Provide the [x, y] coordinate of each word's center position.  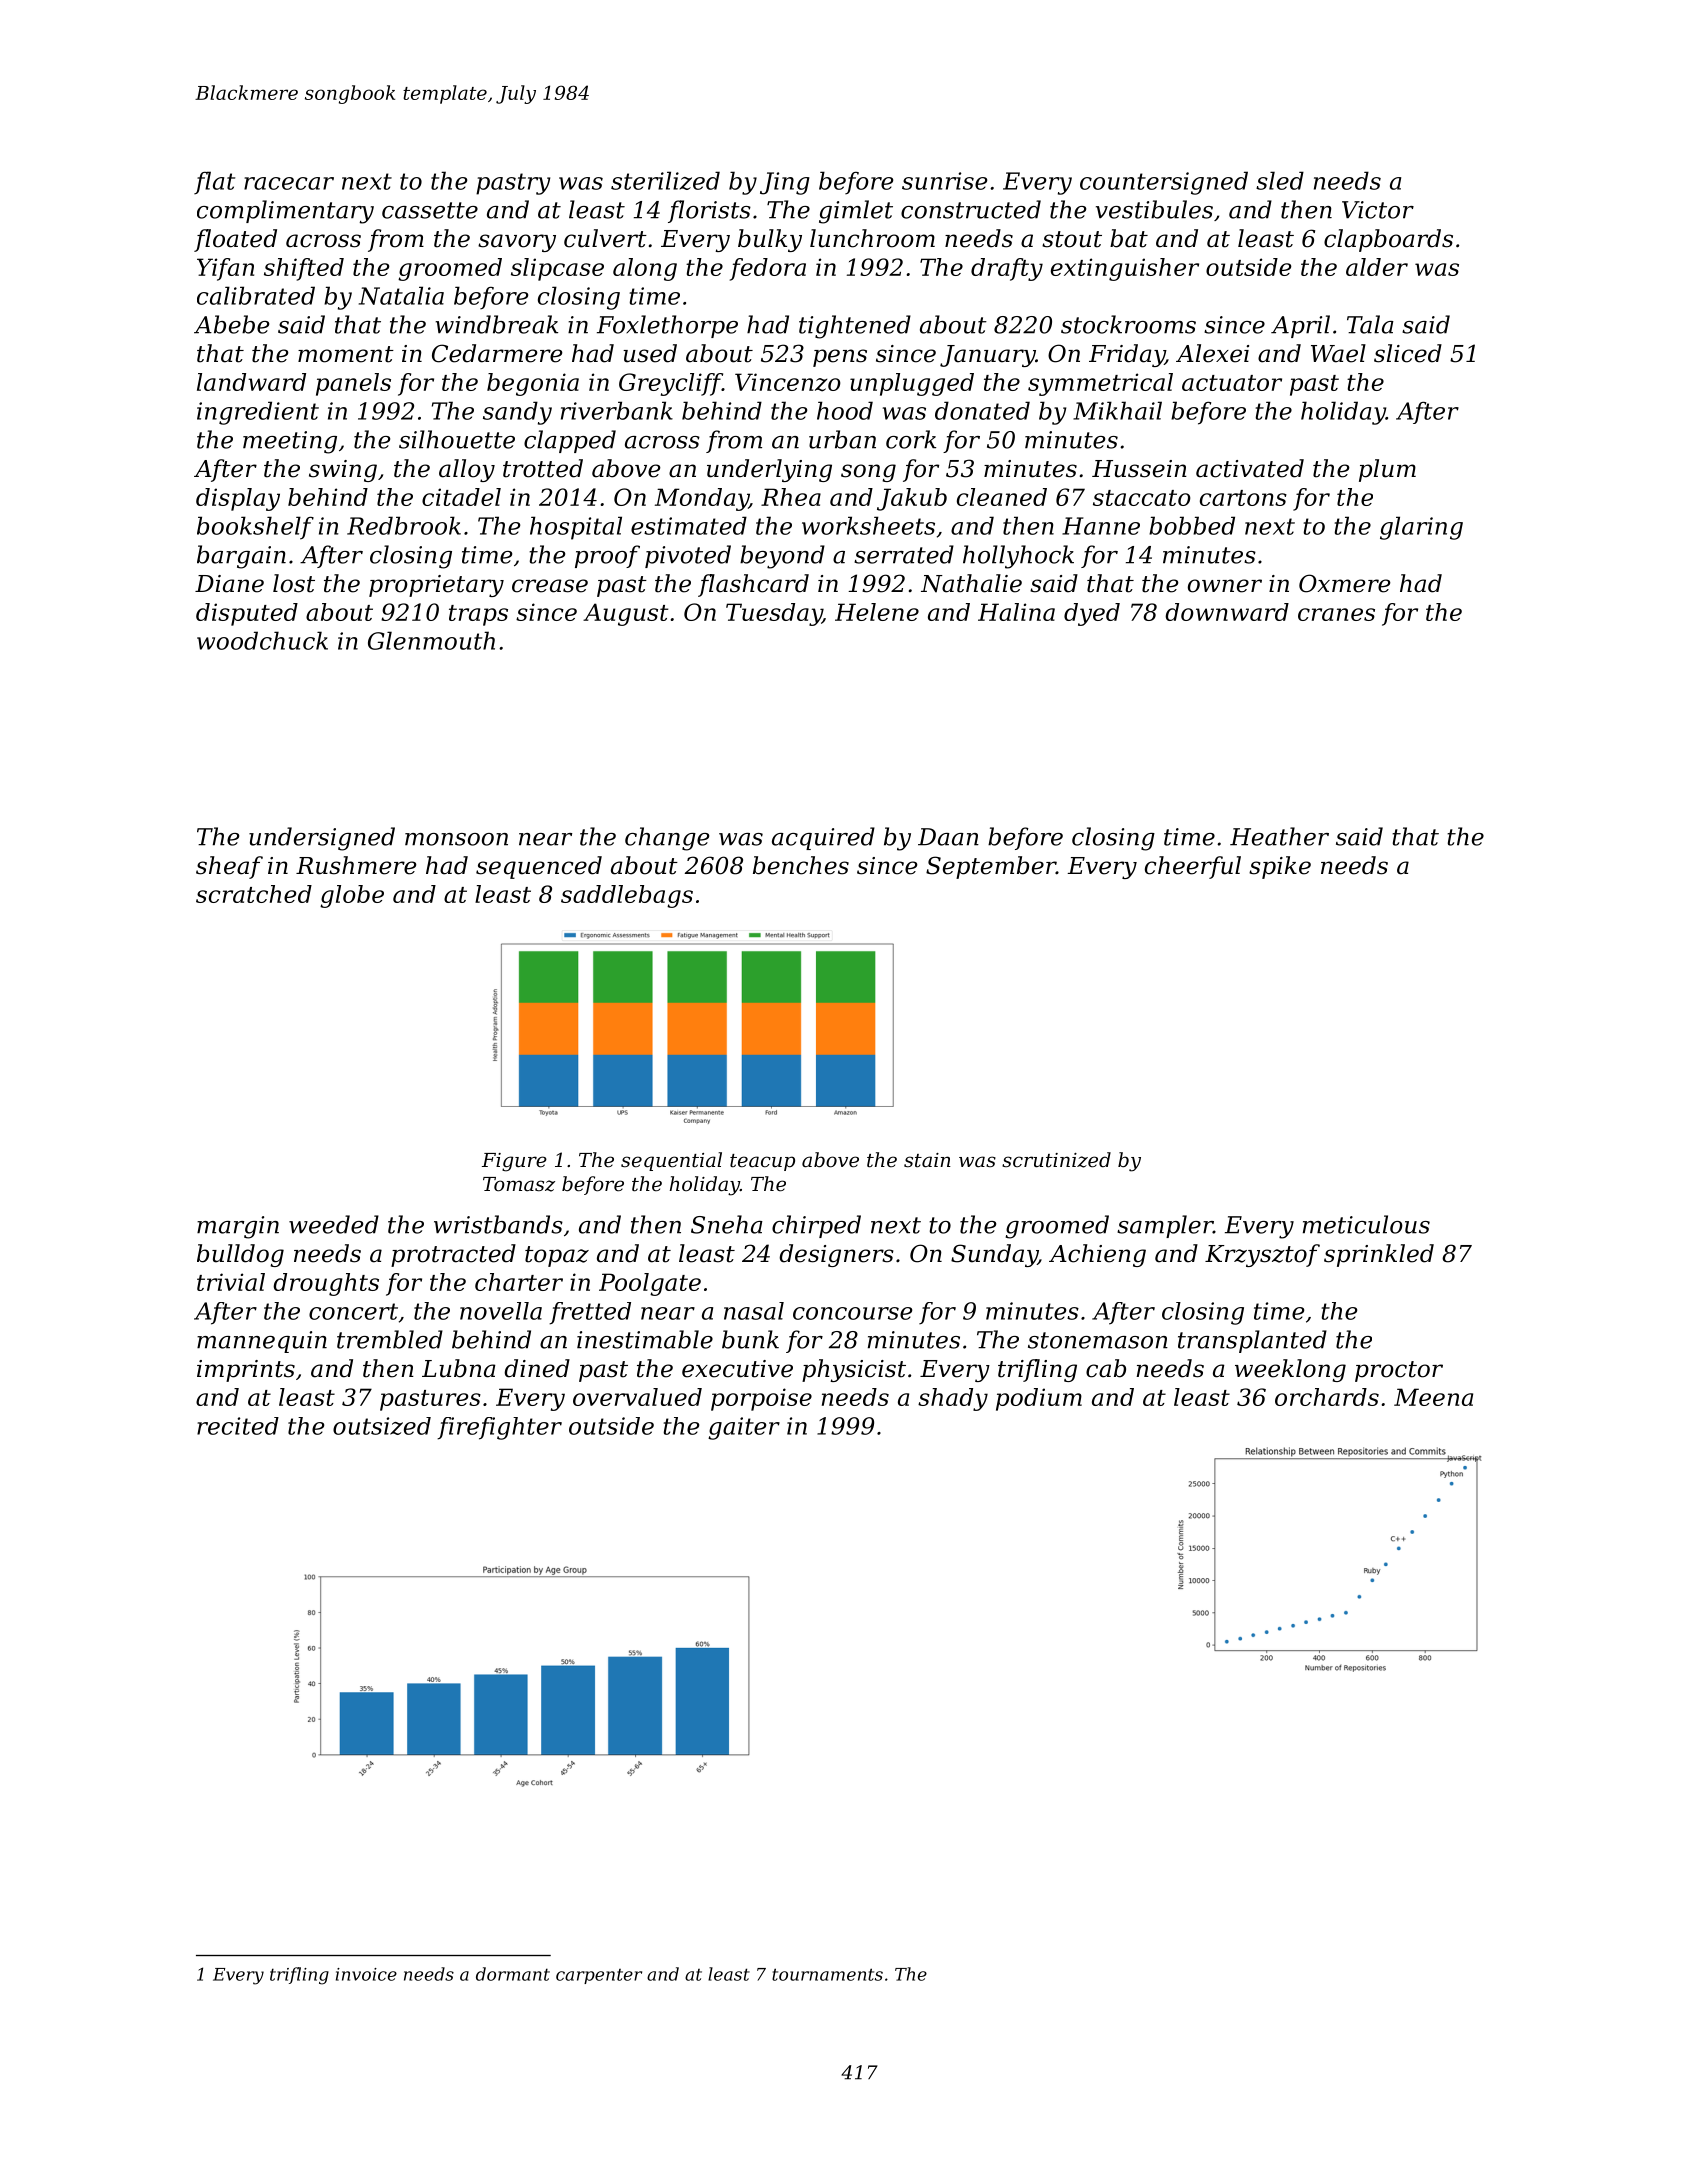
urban [842, 439]
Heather [1279, 836]
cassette [430, 210]
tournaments [827, 1974]
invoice [366, 1974]
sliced [1408, 353]
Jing [785, 183]
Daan [948, 837]
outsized [382, 1426]
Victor [1378, 210]
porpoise [761, 1399]
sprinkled [1379, 1255]
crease [550, 586]
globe [352, 896]
